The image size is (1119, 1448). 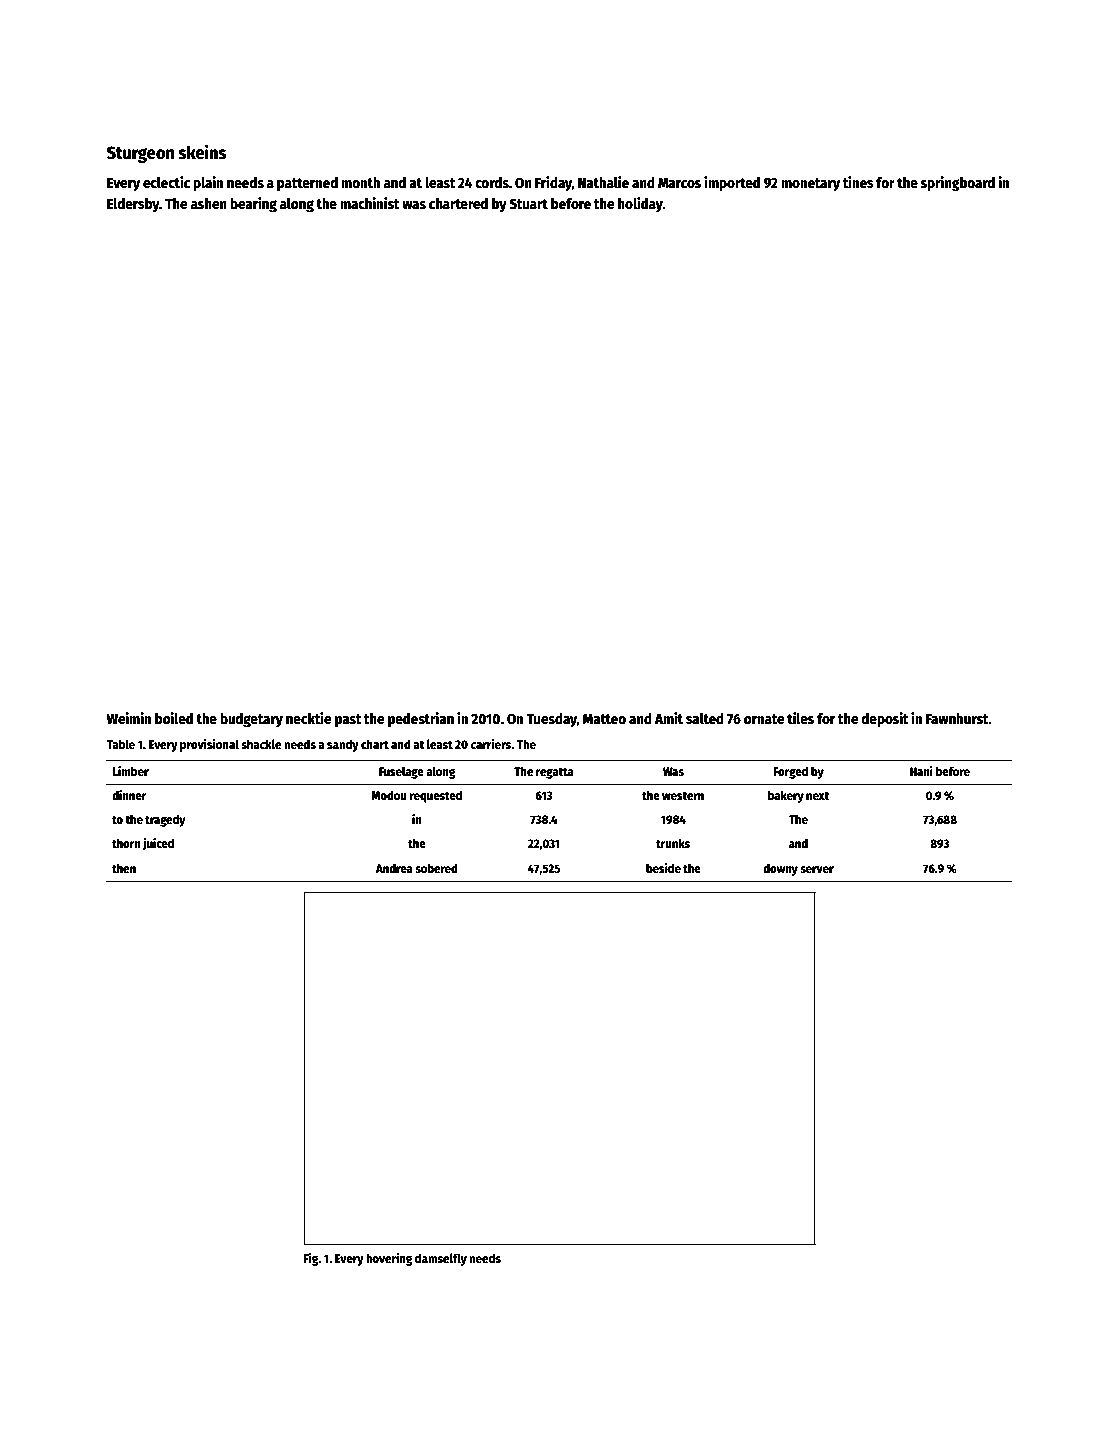 I want to click on Fig, so click(x=311, y=1259).
